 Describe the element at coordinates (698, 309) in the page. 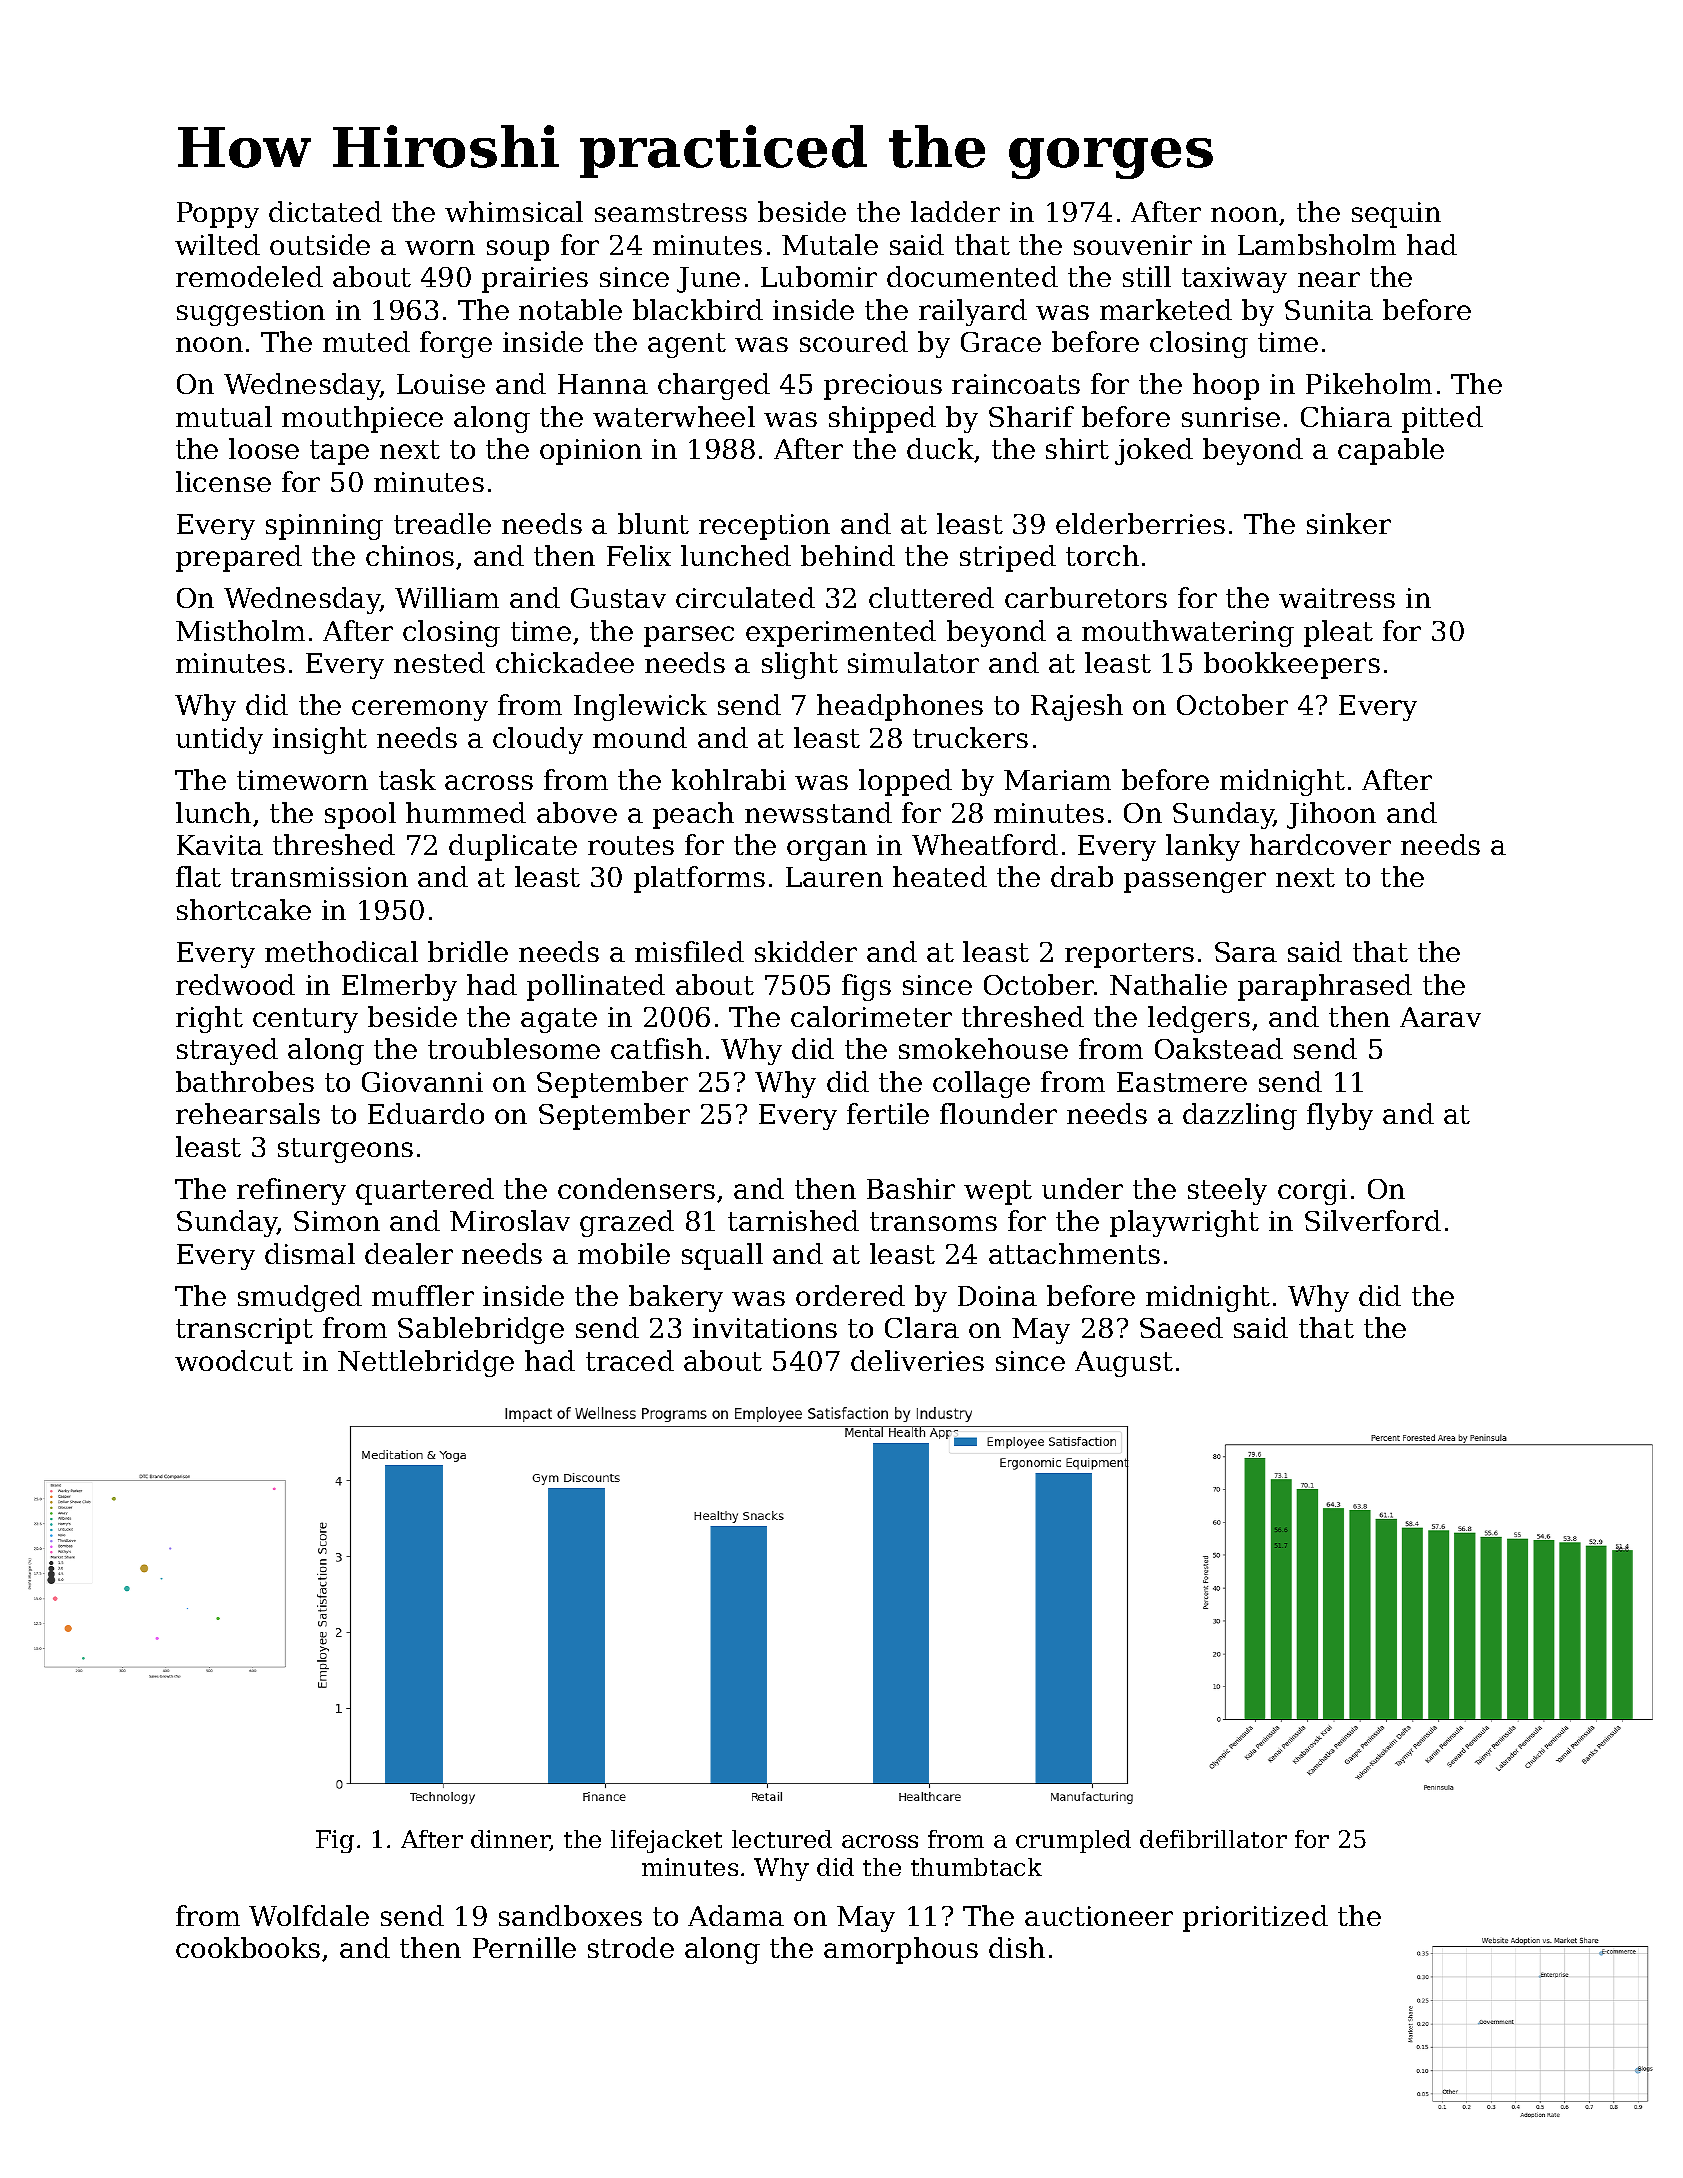

I see `blackbird` at that location.
